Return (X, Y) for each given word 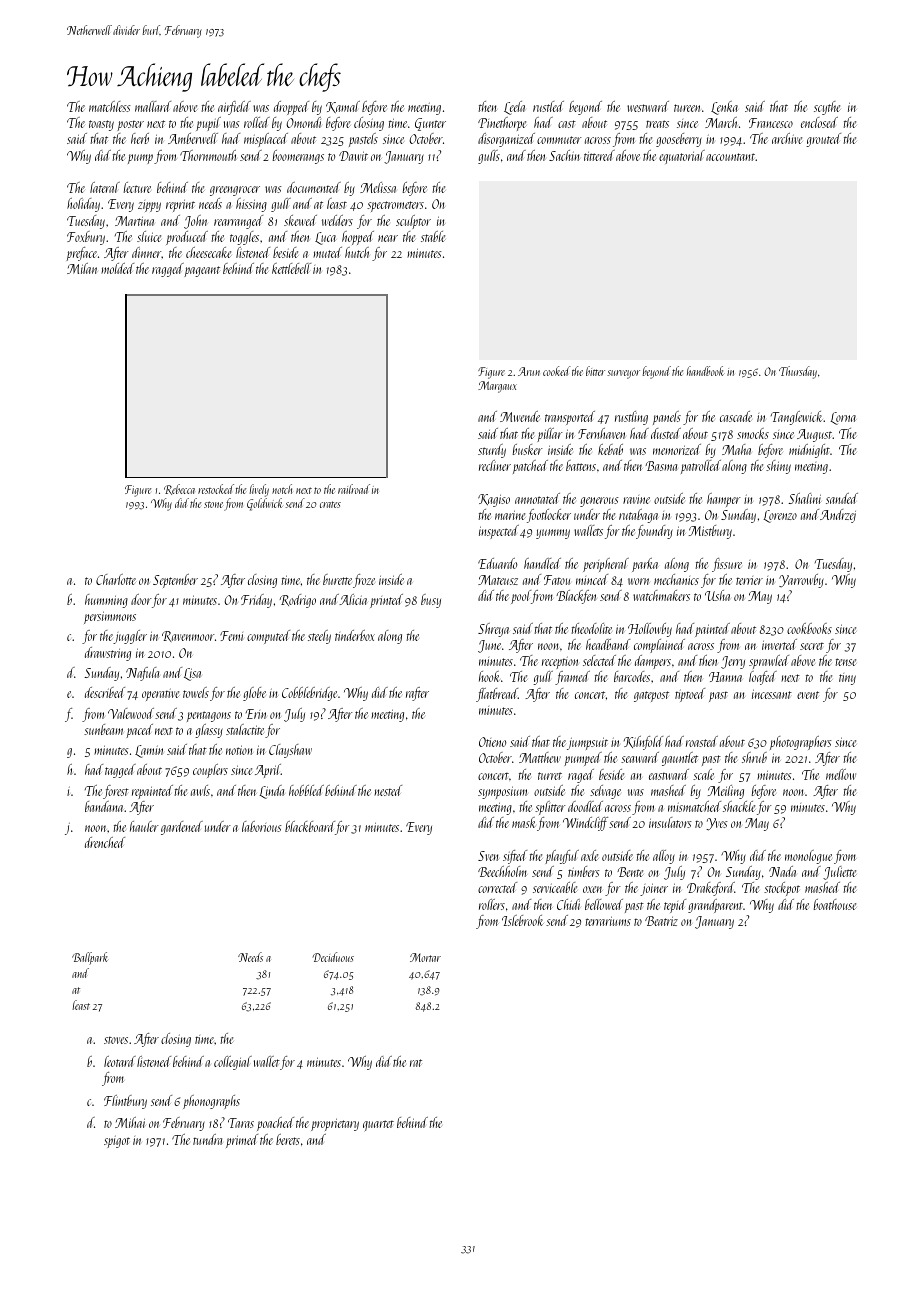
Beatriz (661, 921)
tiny (847, 679)
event (808, 695)
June (489, 646)
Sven (488, 856)
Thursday (798, 372)
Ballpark (90, 958)
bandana (105, 806)
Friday (256, 601)
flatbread (497, 695)
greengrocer (235, 191)
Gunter (430, 124)
